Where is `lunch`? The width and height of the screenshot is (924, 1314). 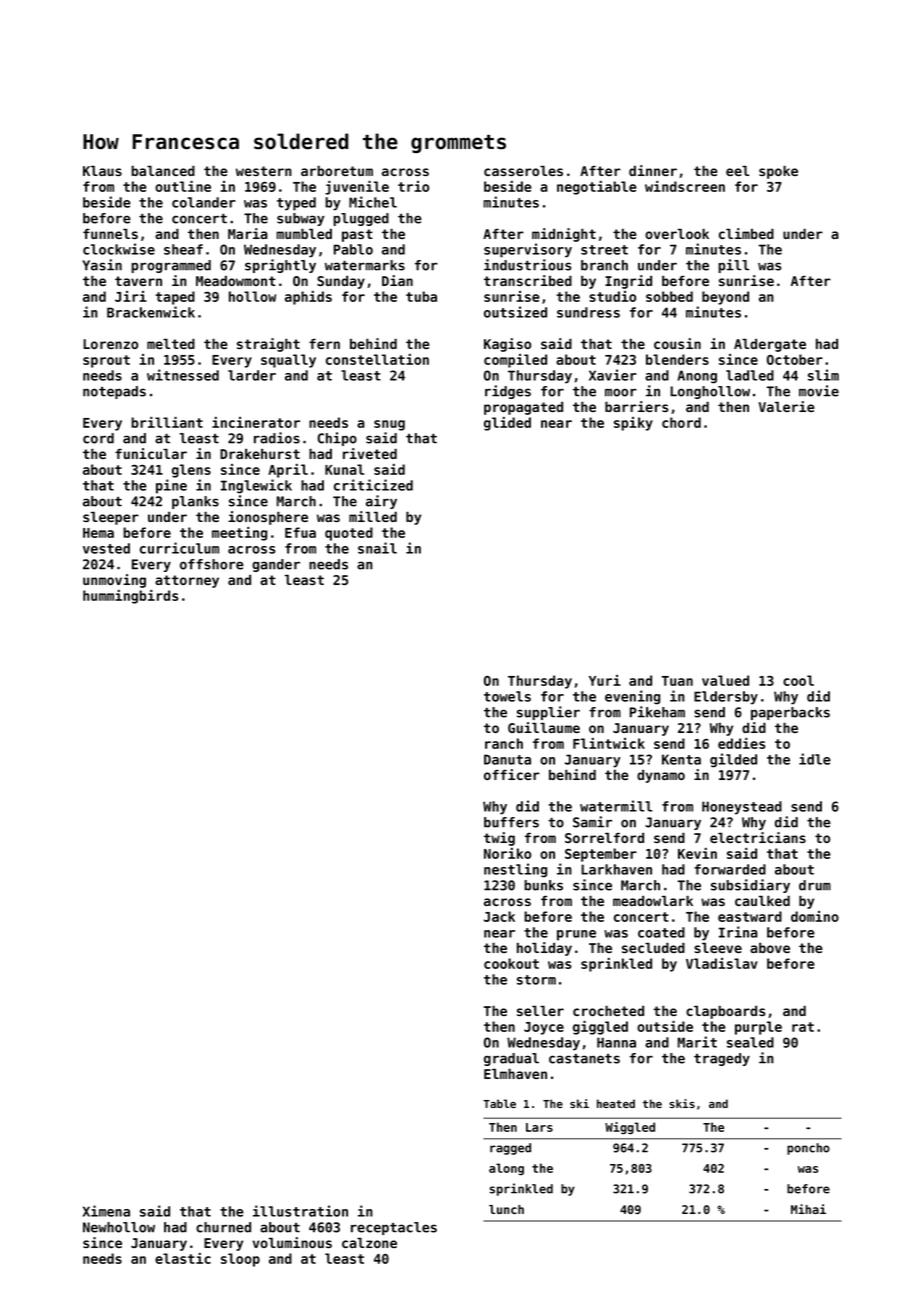
lunch is located at coordinates (506, 1209).
